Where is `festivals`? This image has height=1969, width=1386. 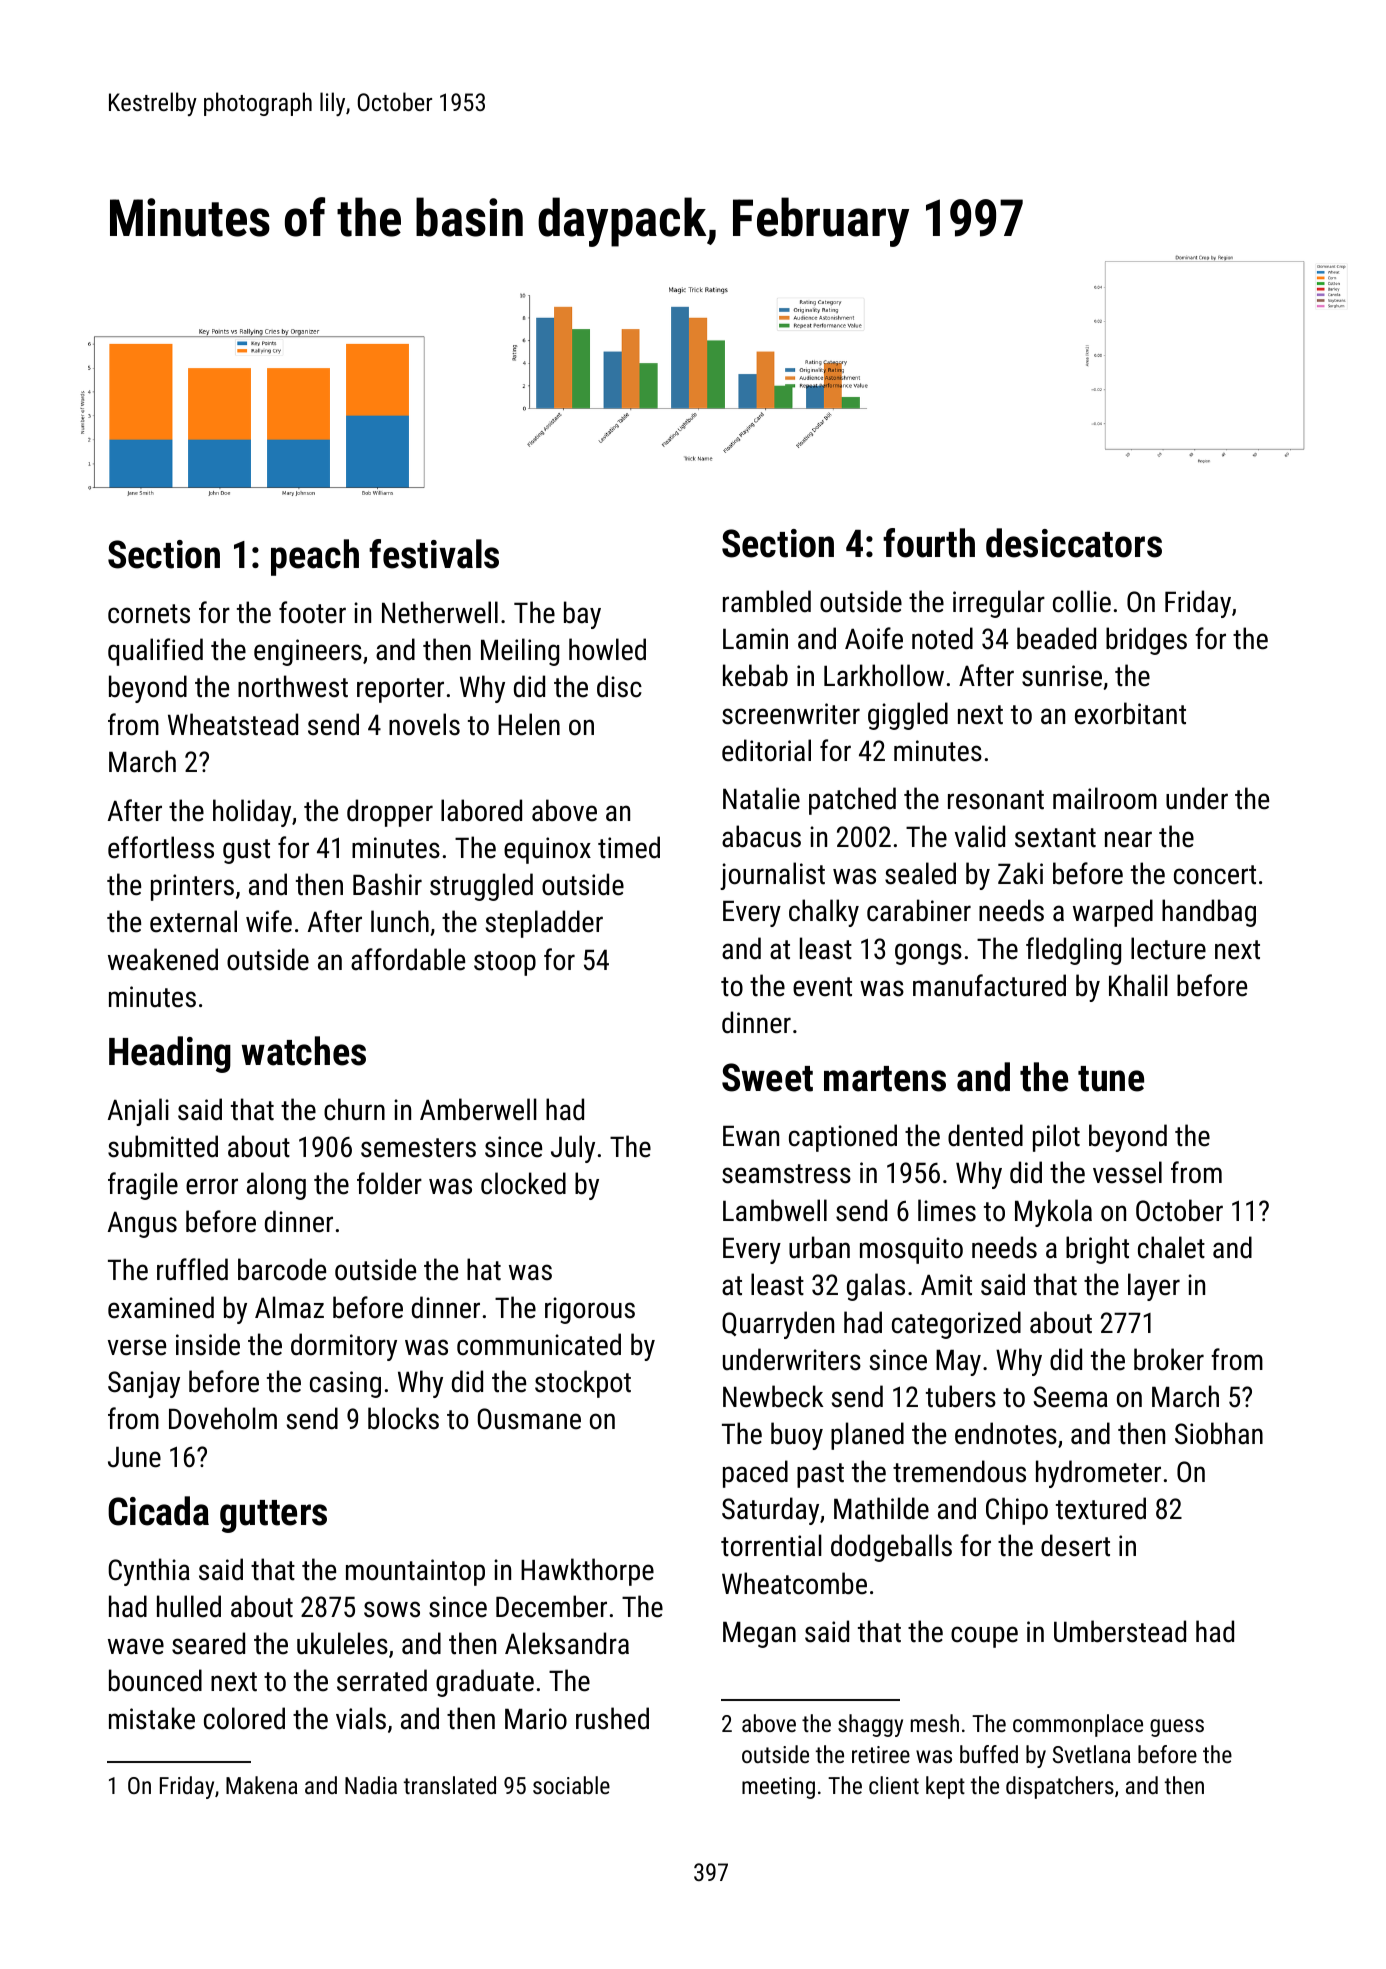 festivals is located at coordinates (434, 554).
